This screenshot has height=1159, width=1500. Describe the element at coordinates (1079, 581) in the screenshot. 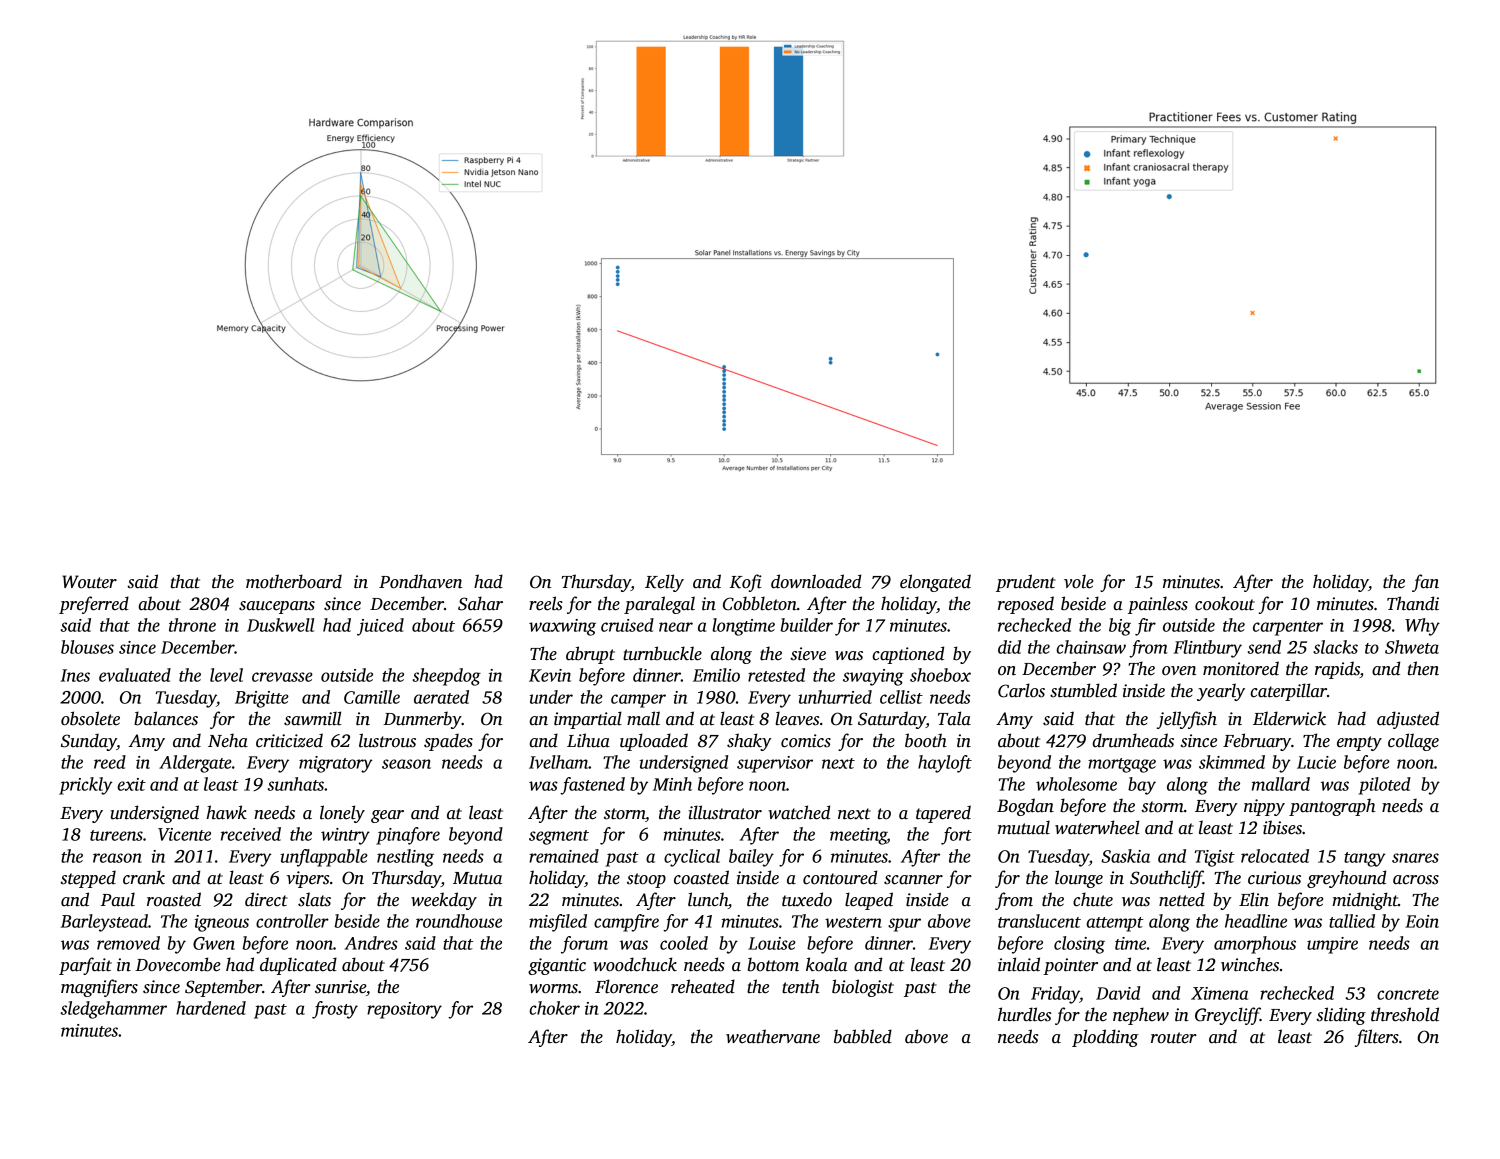

I see `vole` at that location.
